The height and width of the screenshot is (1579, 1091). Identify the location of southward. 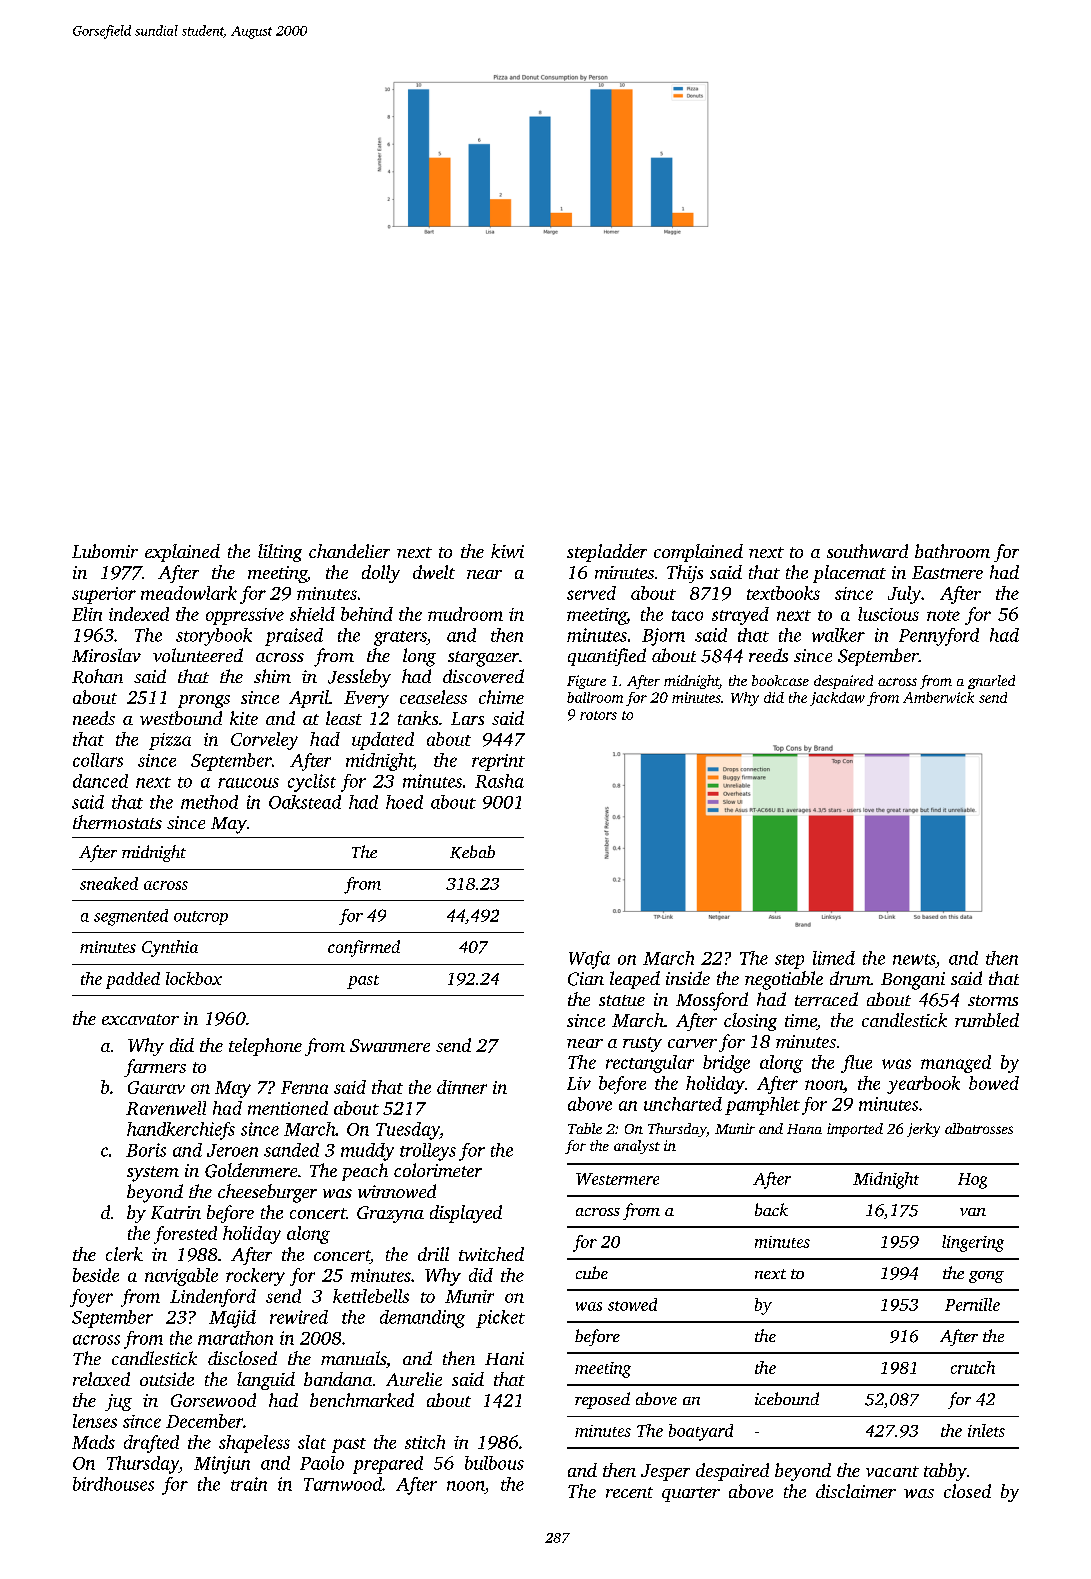
(867, 551).
